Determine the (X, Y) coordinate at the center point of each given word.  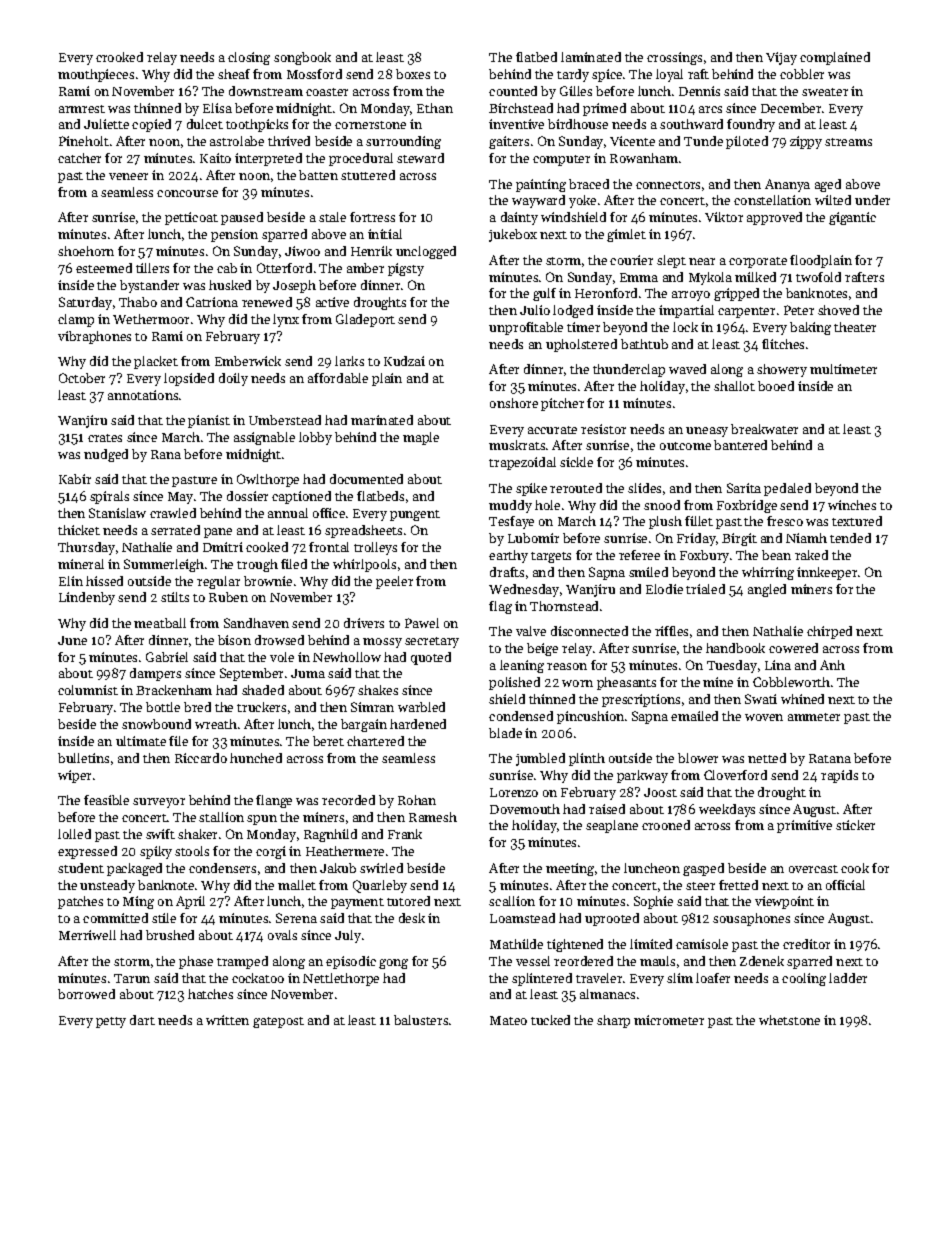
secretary (432, 642)
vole (282, 657)
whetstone (789, 1020)
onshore (514, 403)
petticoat (191, 218)
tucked (550, 1020)
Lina (778, 665)
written (227, 1020)
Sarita (744, 488)
